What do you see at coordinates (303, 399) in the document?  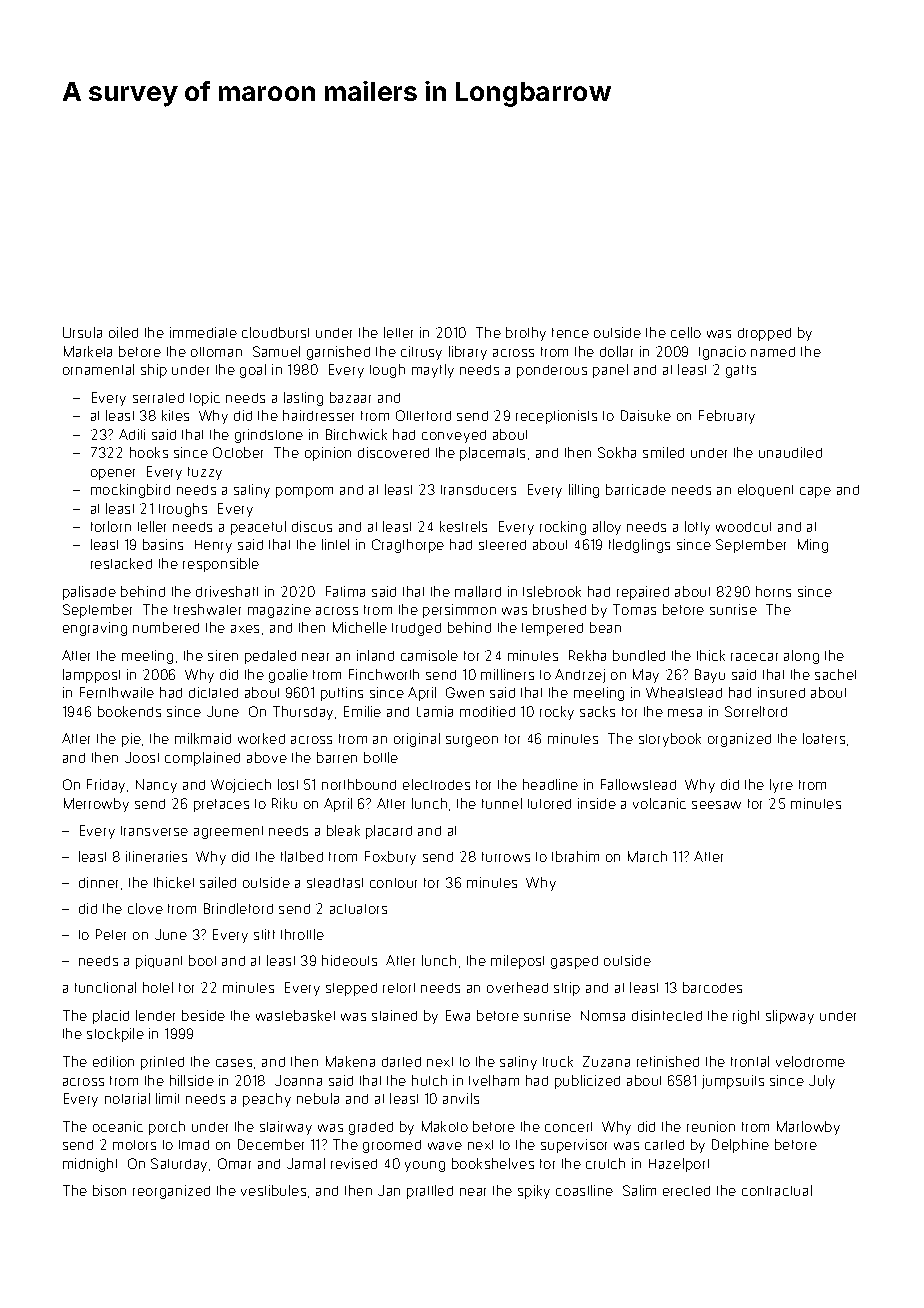 I see `lasting` at bounding box center [303, 399].
